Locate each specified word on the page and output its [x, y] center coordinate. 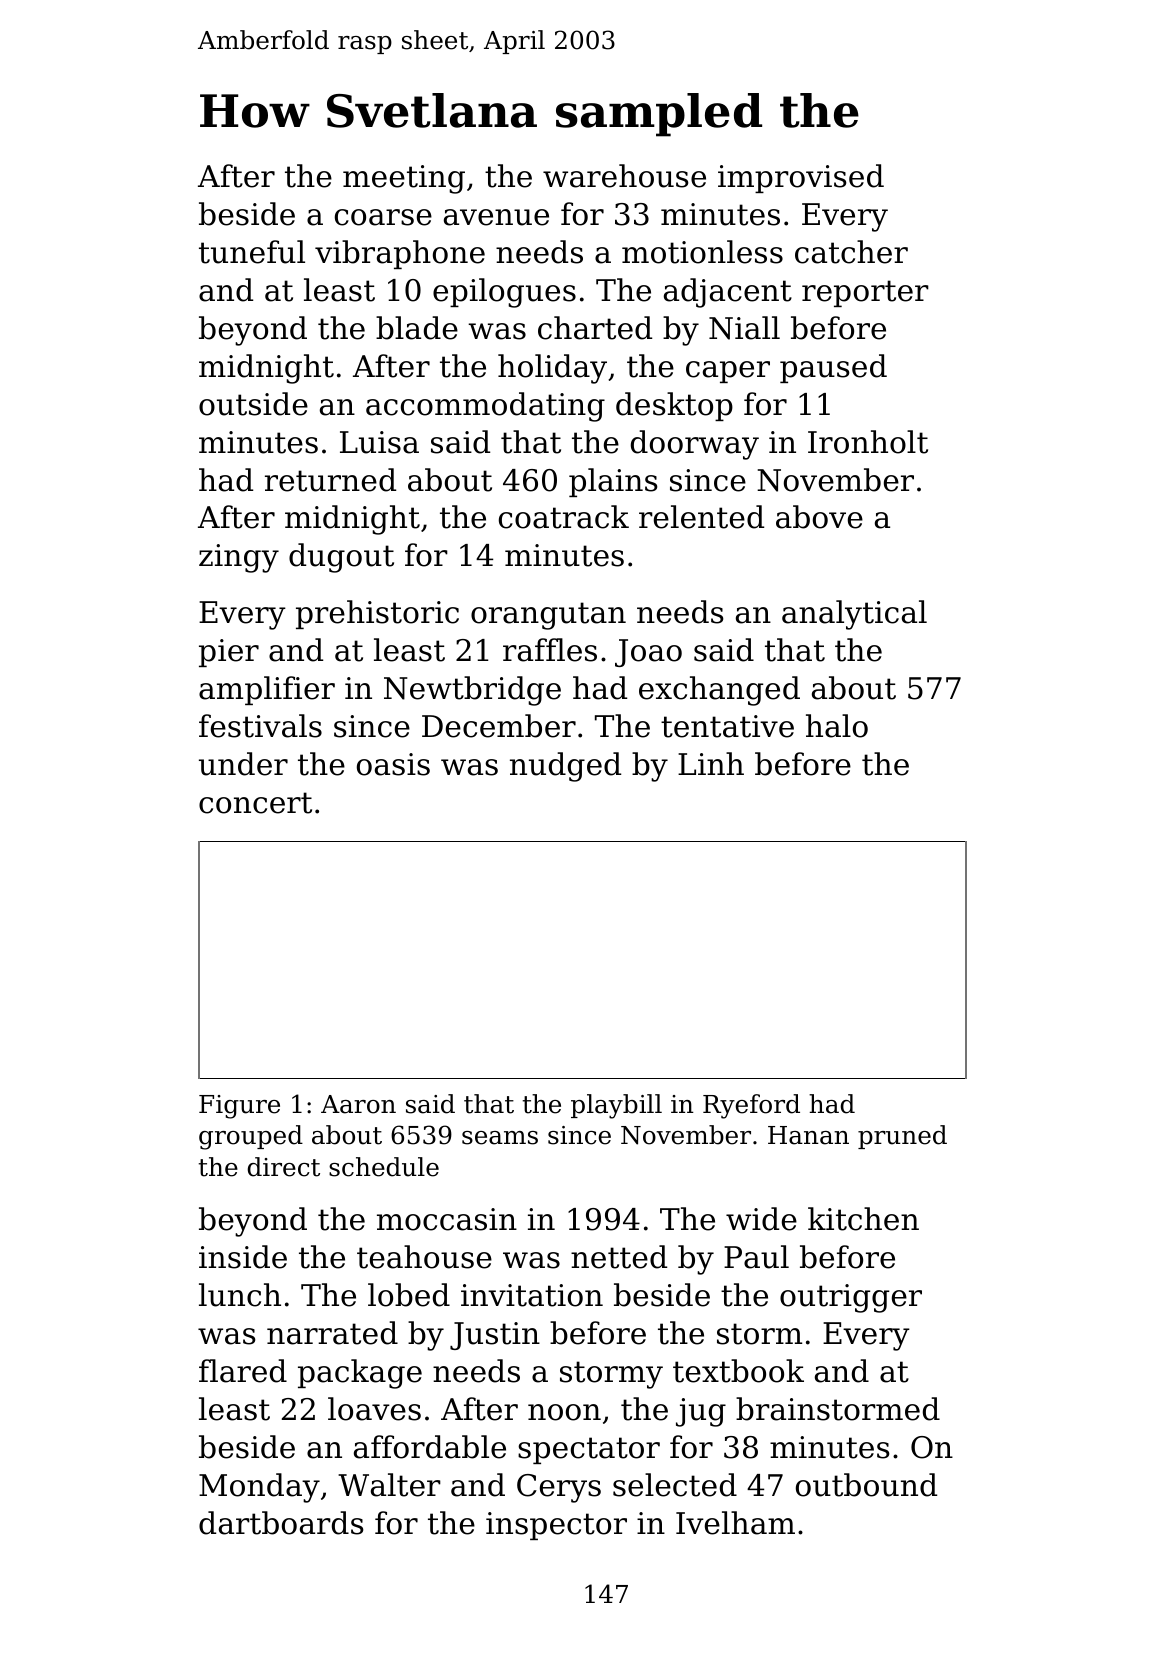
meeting [404, 179]
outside [253, 404]
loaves [374, 1409]
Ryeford [751, 1106]
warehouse [624, 176]
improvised [801, 178]
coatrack [564, 517]
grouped [251, 1137]
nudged [565, 767]
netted [619, 1257]
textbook [738, 1371]
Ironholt [868, 442]
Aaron [358, 1104]
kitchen [863, 1219]
